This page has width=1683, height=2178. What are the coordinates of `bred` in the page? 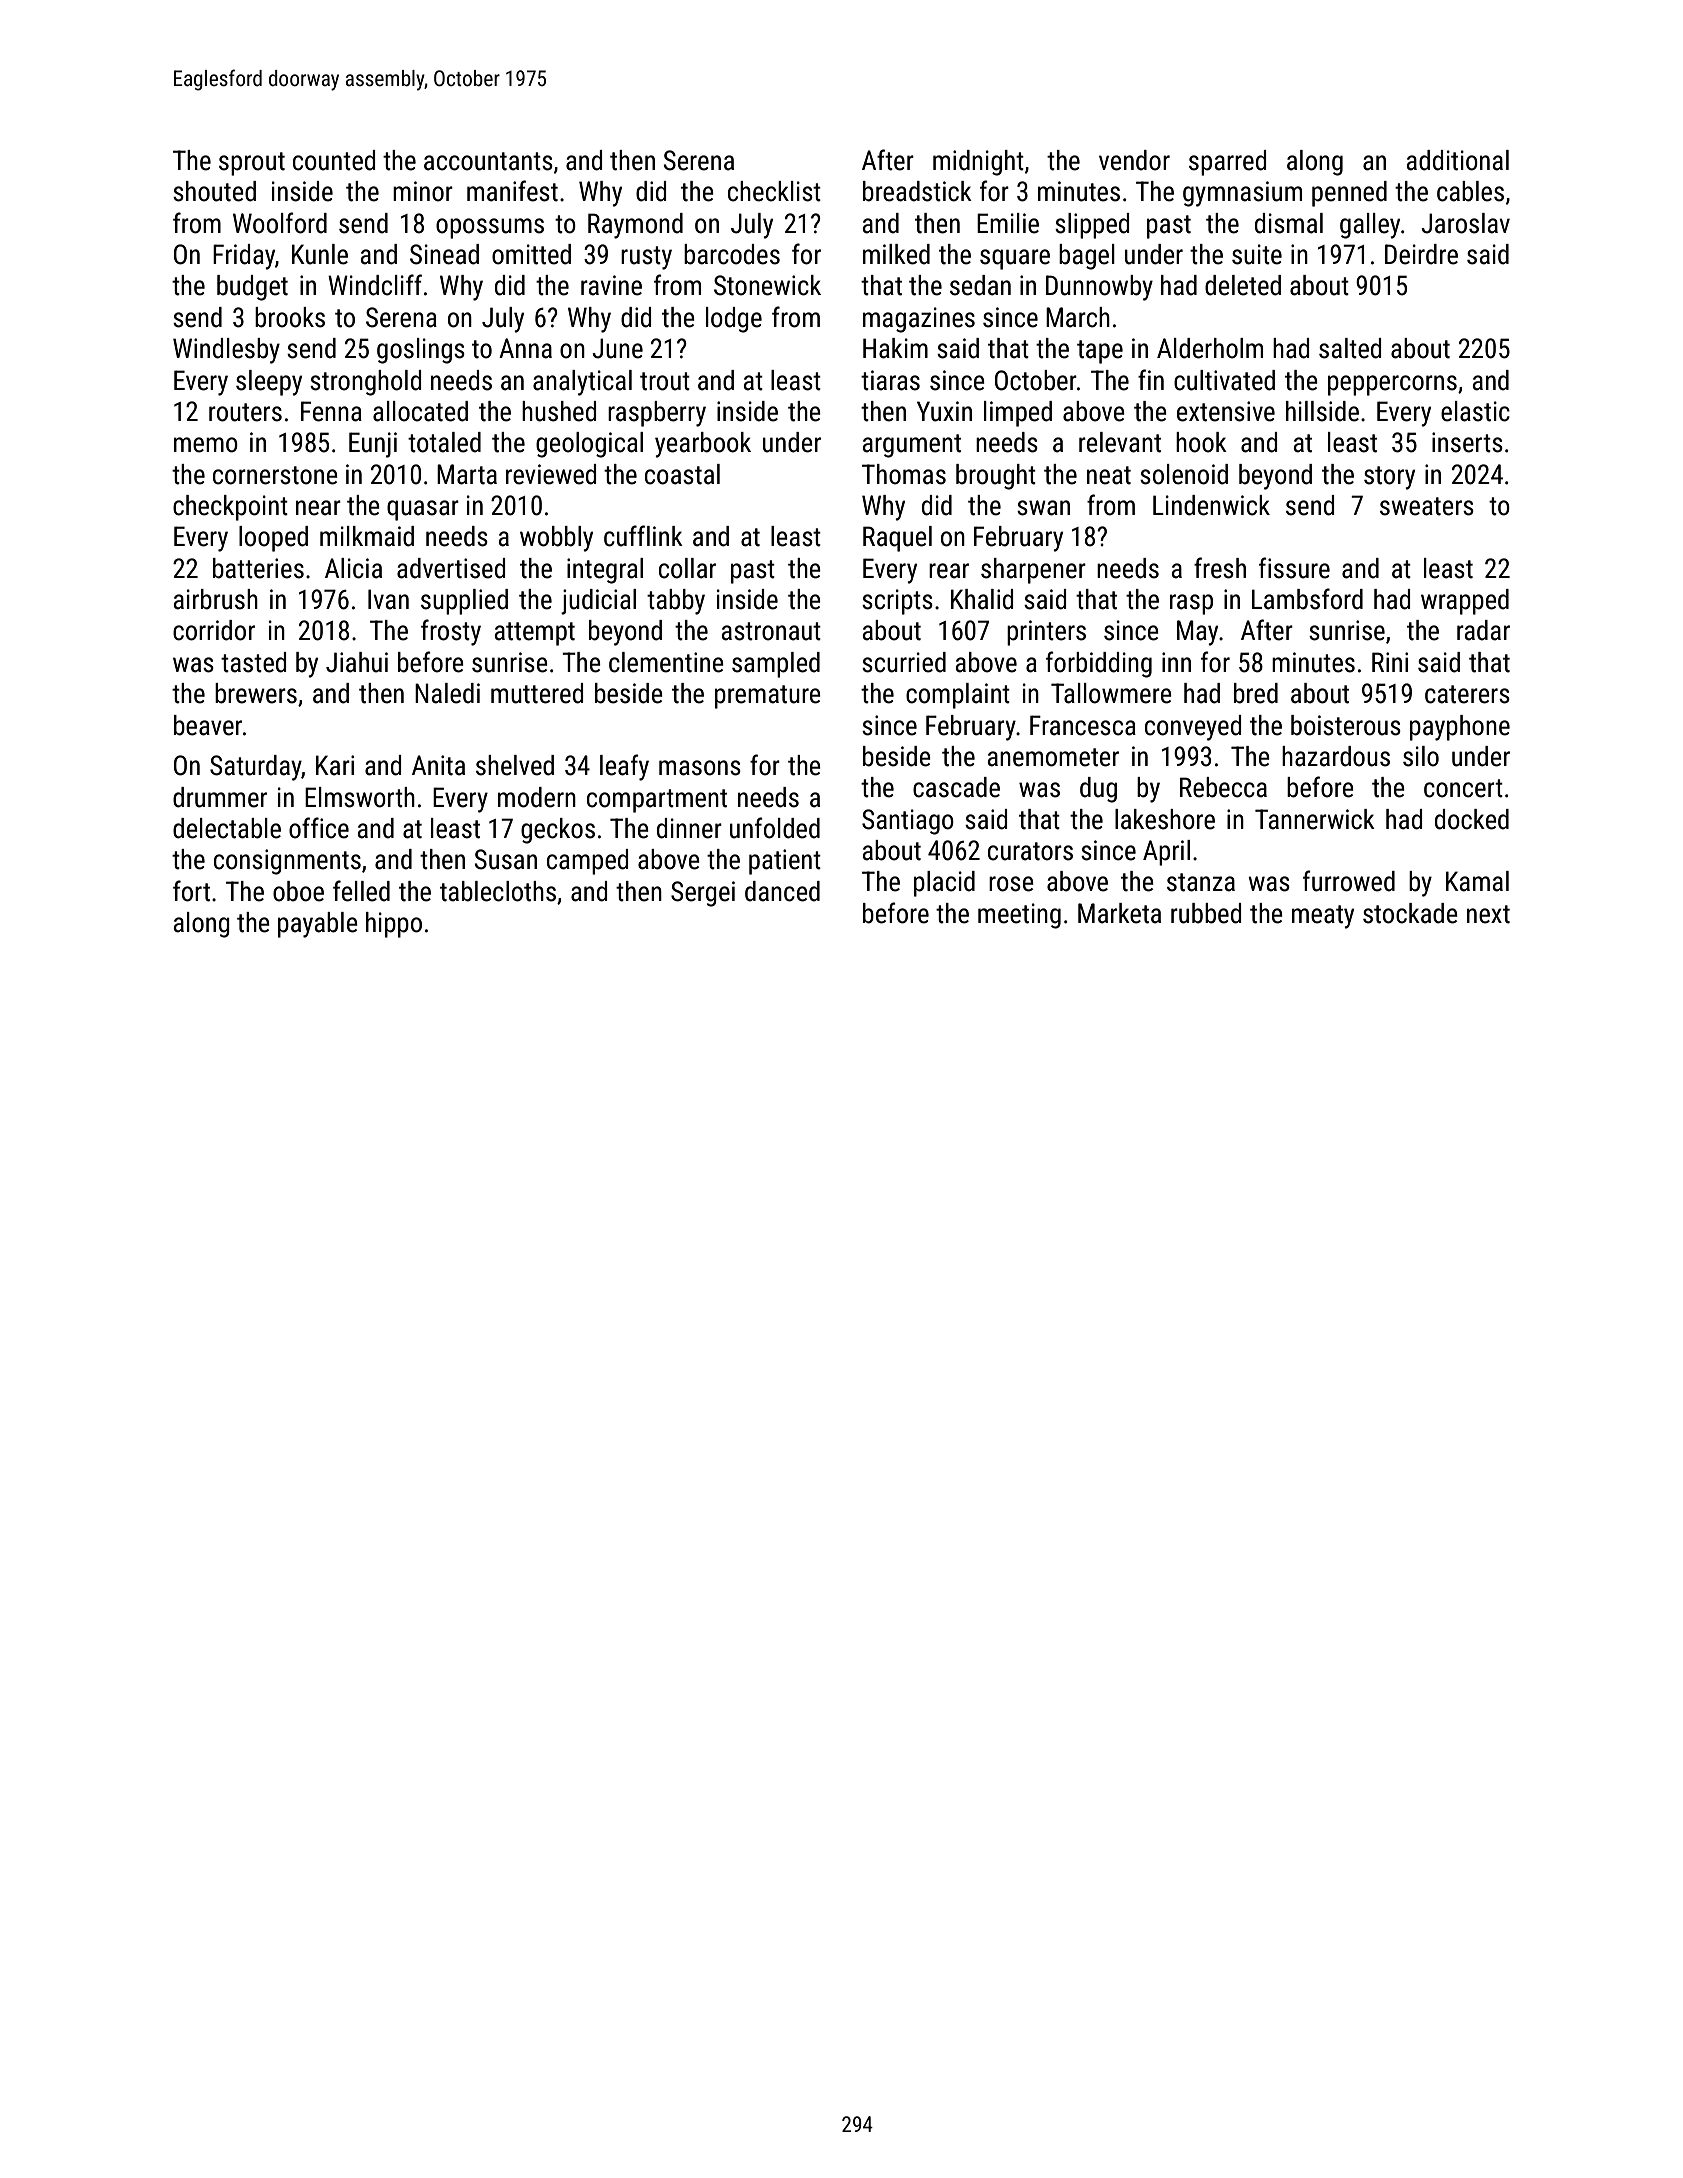 It's located at (1256, 693).
